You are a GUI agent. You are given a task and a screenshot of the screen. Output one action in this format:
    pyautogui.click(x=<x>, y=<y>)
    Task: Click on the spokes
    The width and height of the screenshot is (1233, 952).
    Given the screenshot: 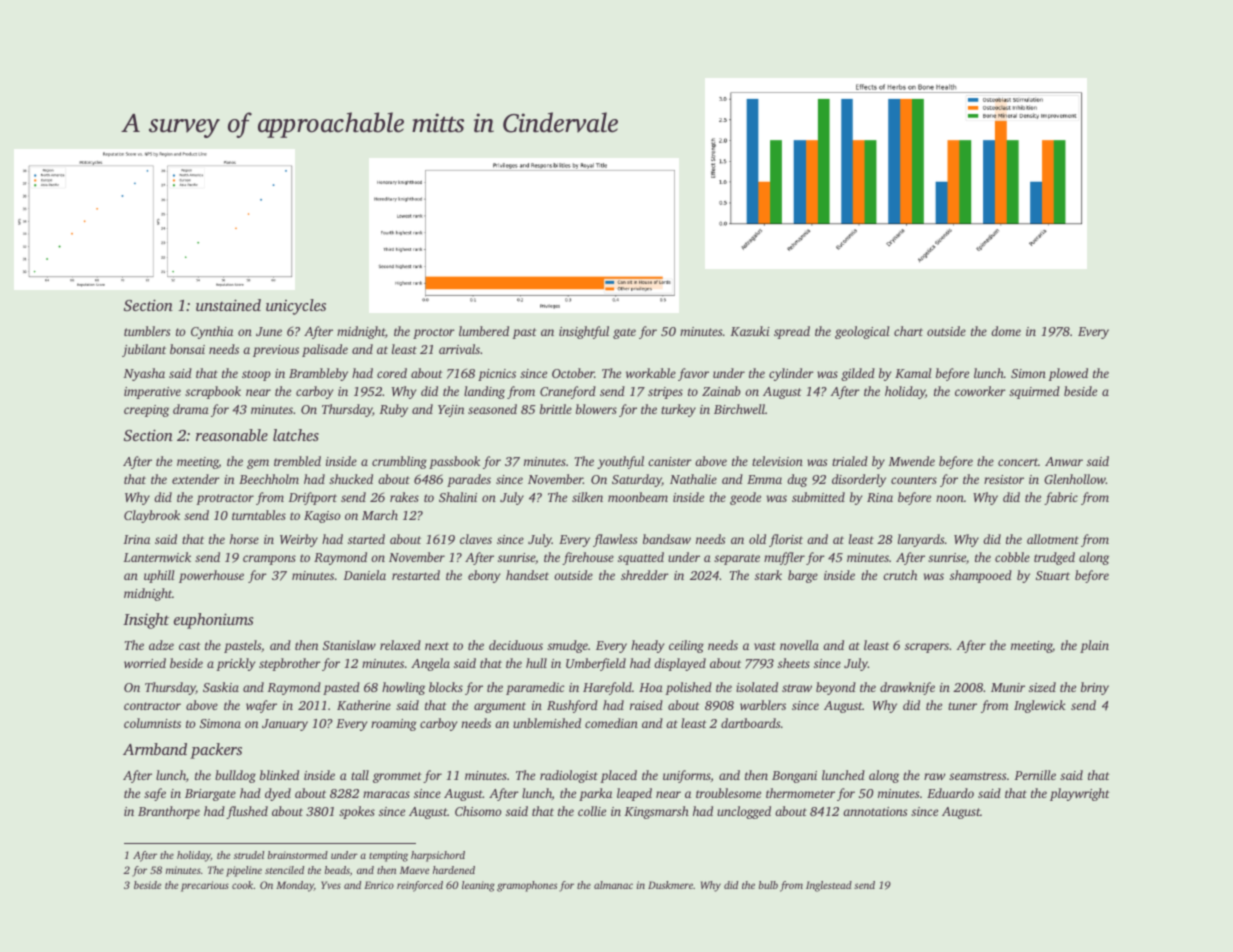 What is the action you would take?
    pyautogui.click(x=357, y=812)
